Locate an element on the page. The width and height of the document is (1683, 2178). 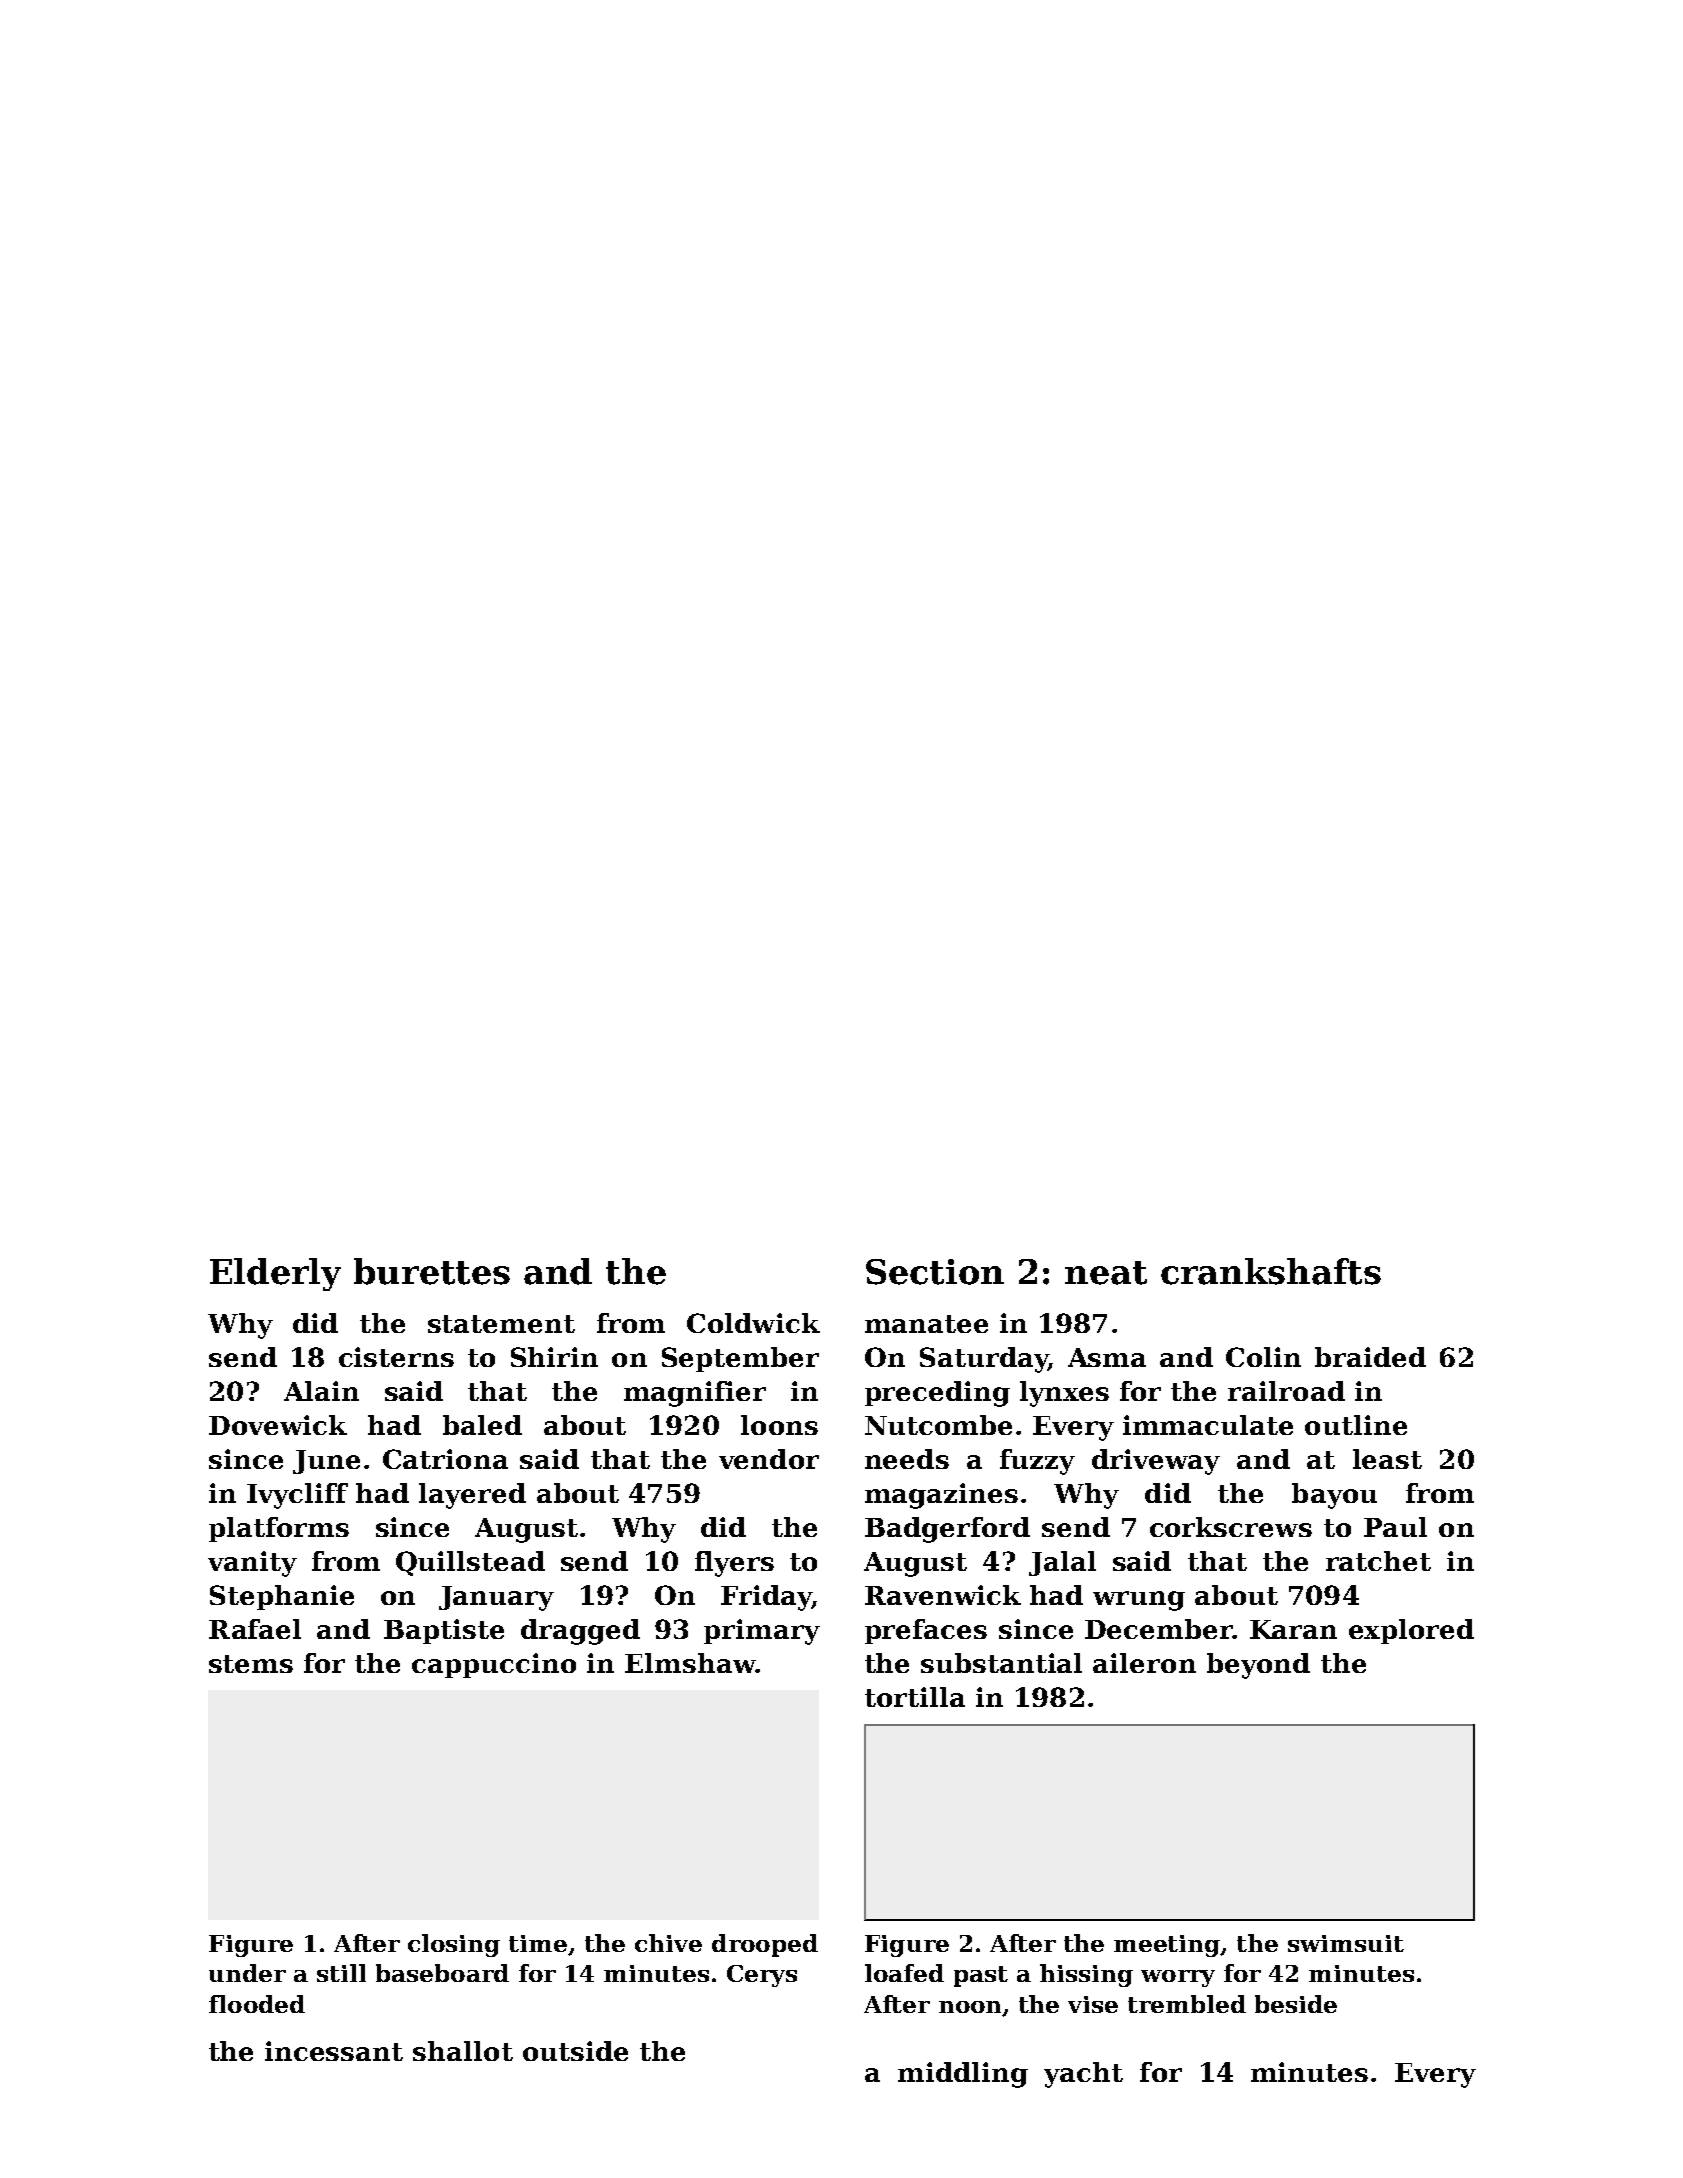
vendor is located at coordinates (769, 1459).
